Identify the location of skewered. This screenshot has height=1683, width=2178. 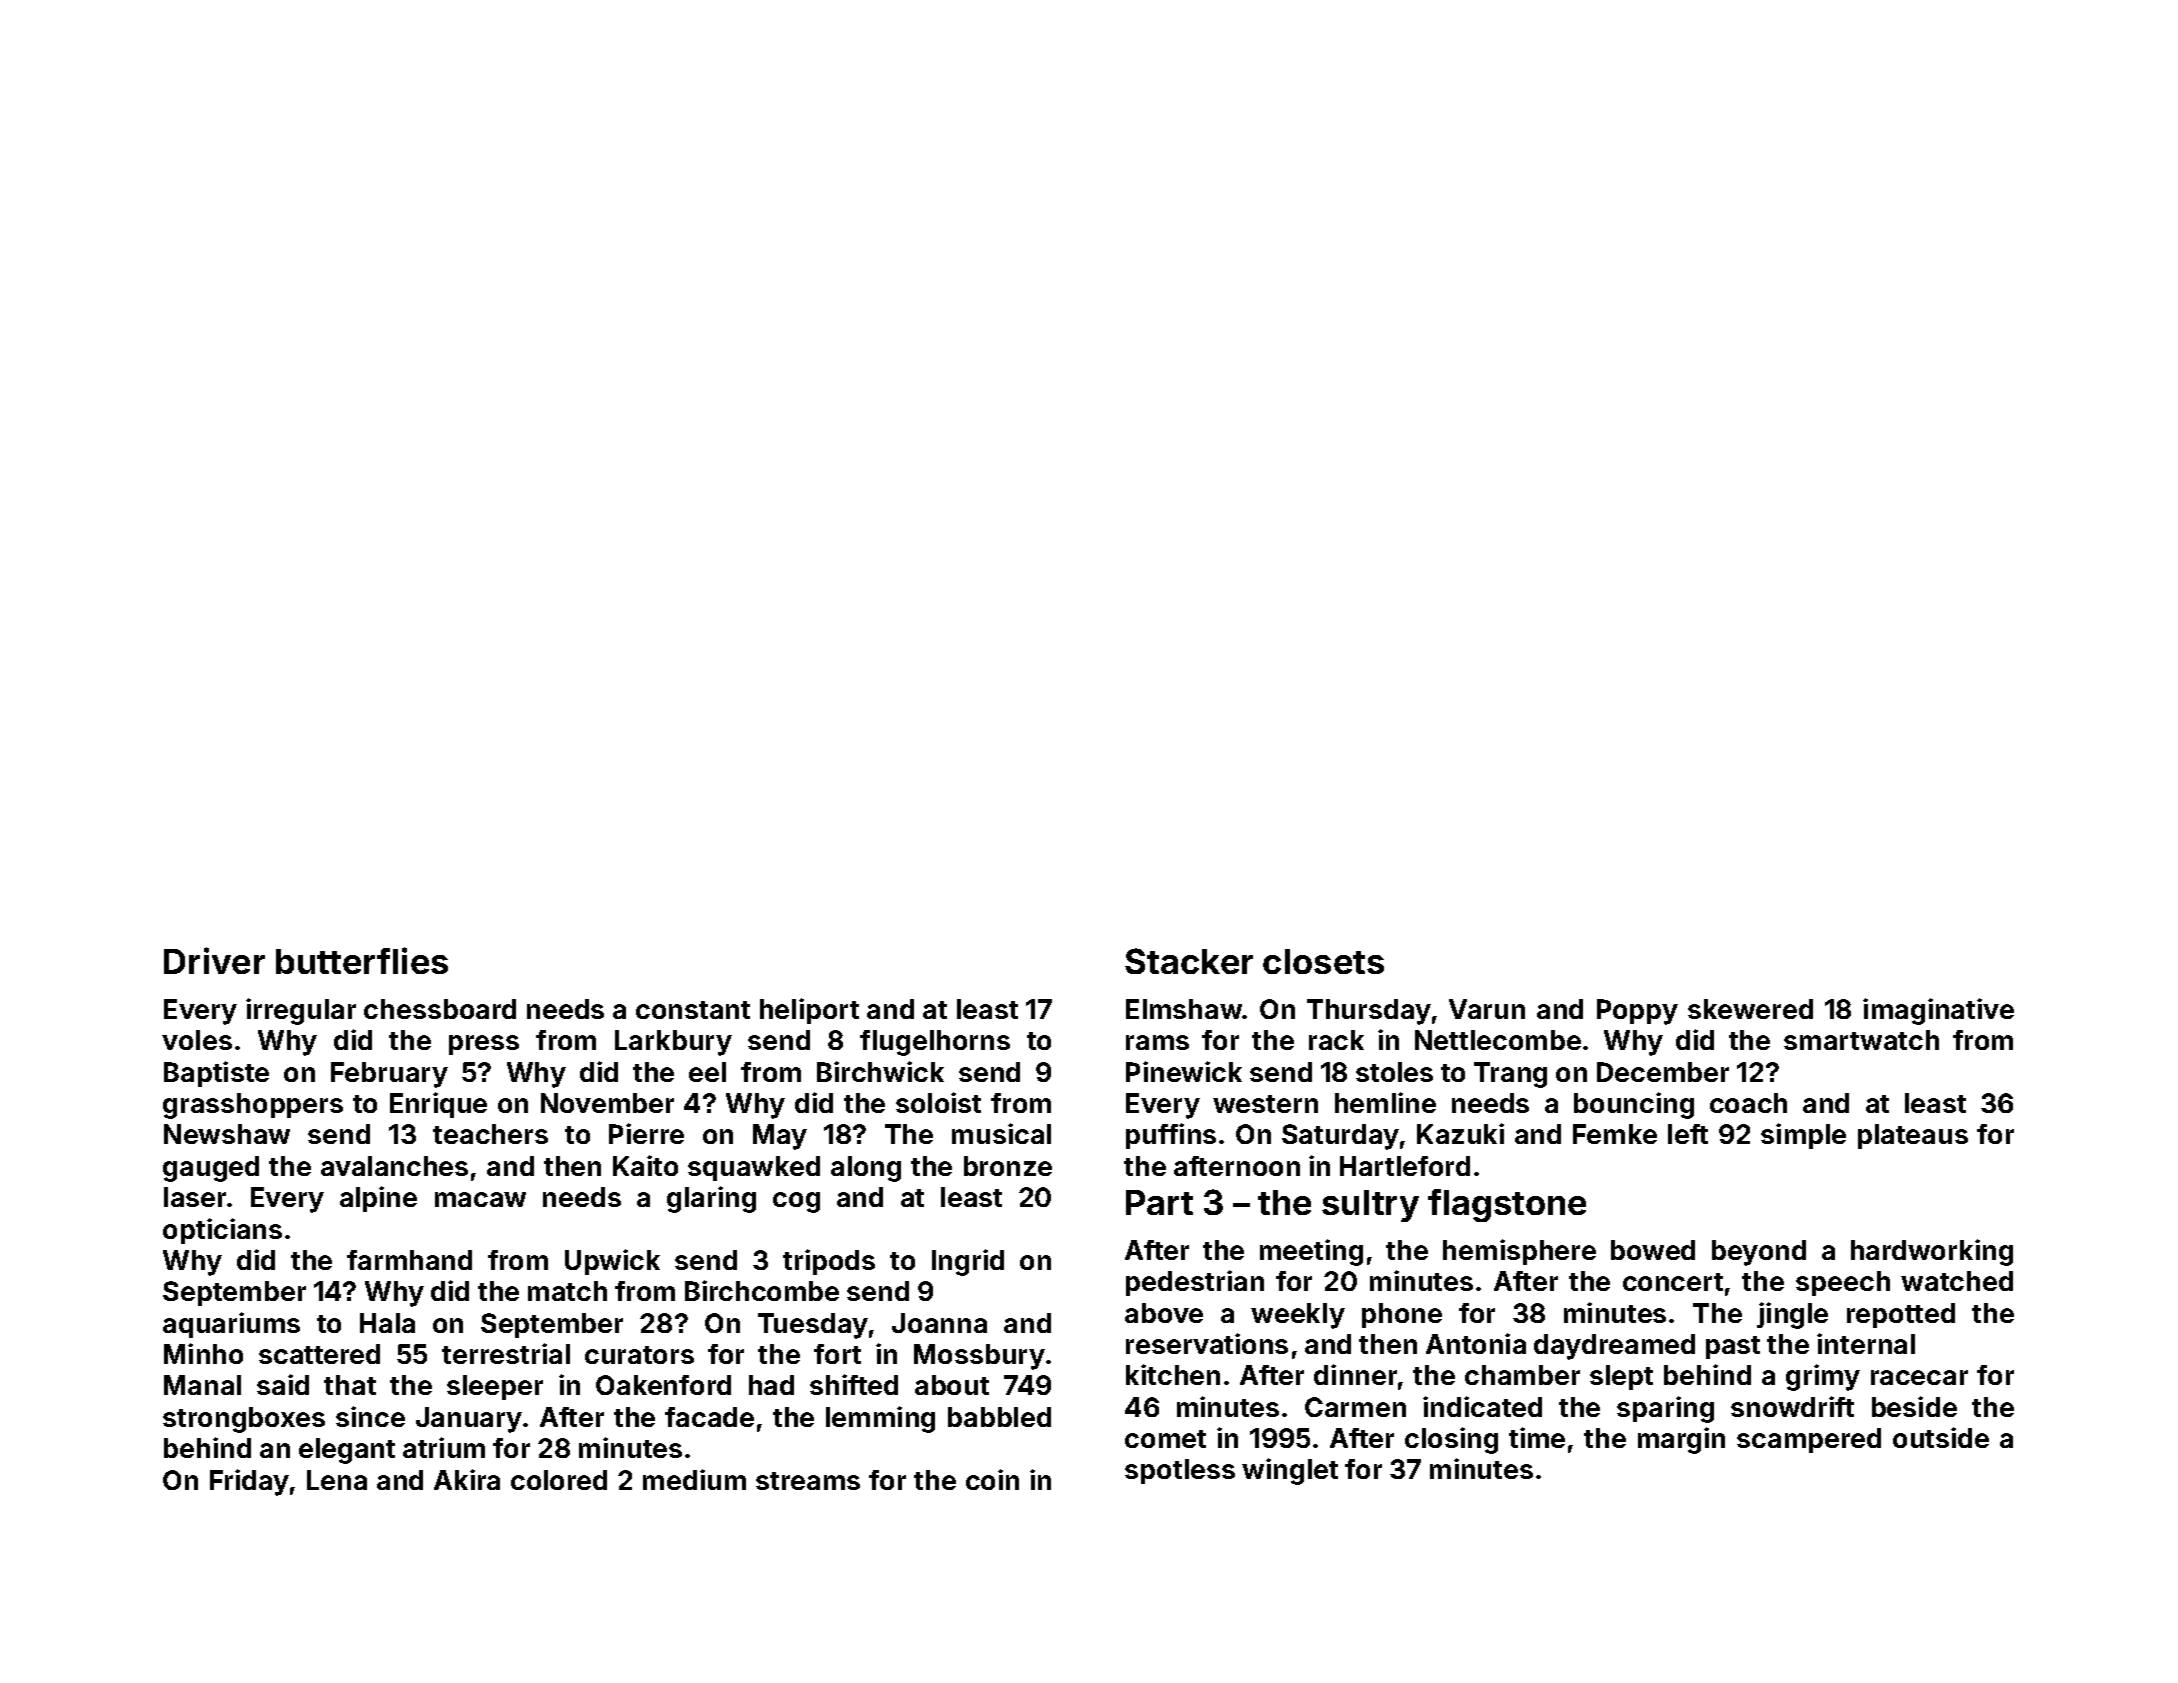
(1750, 1009).
